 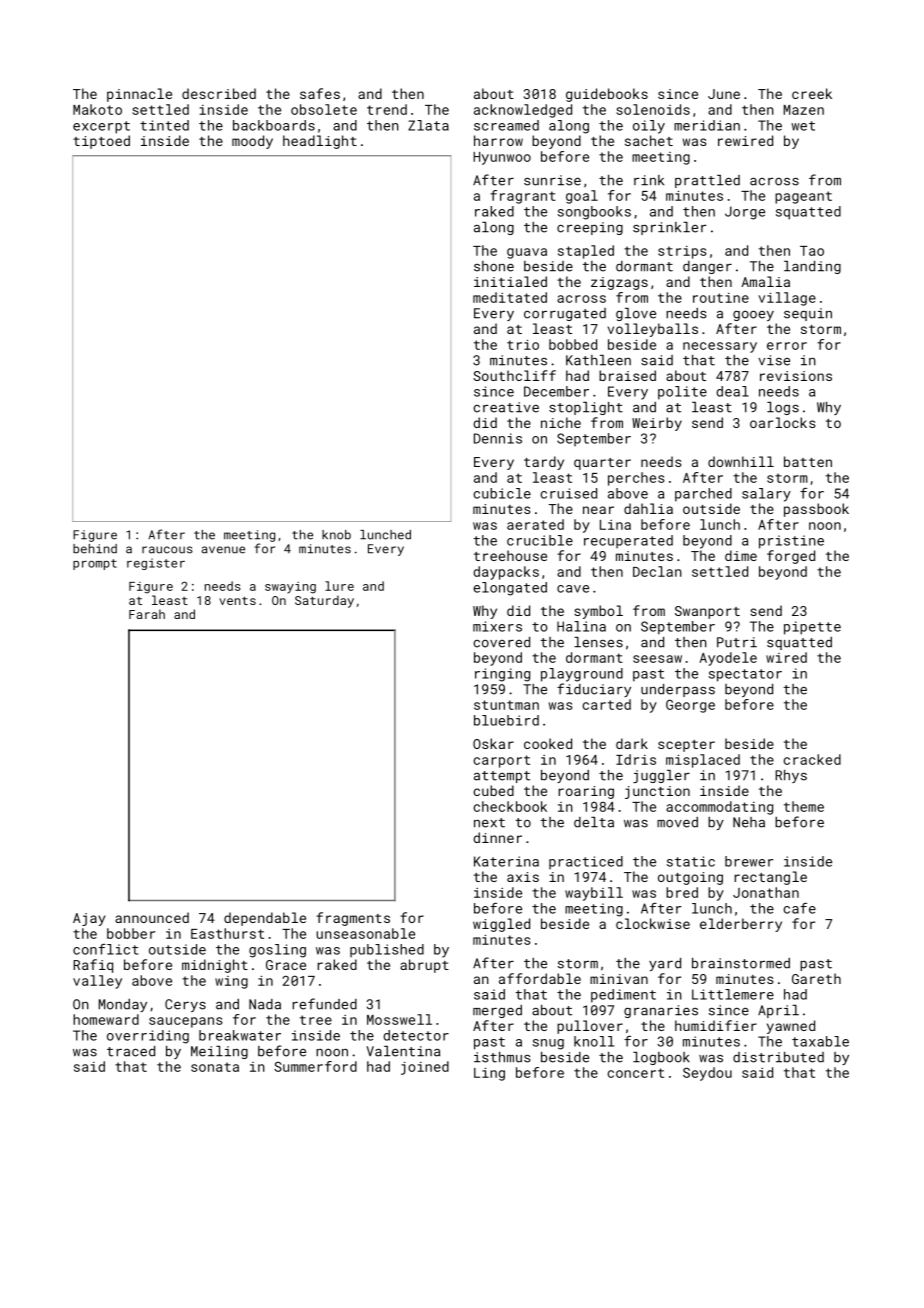 I want to click on covered, so click(x=501, y=642).
